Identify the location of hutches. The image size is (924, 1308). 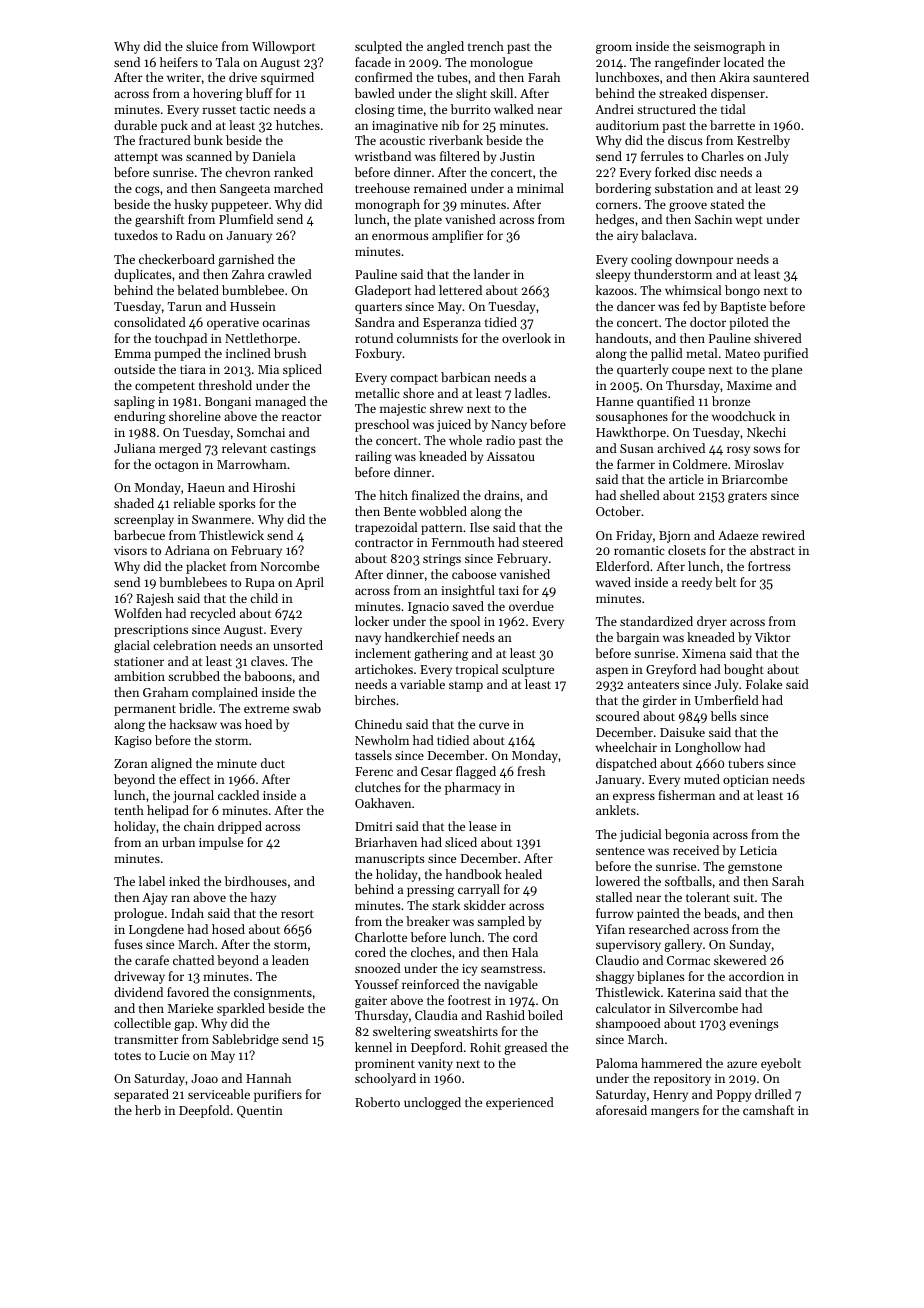
(298, 125).
